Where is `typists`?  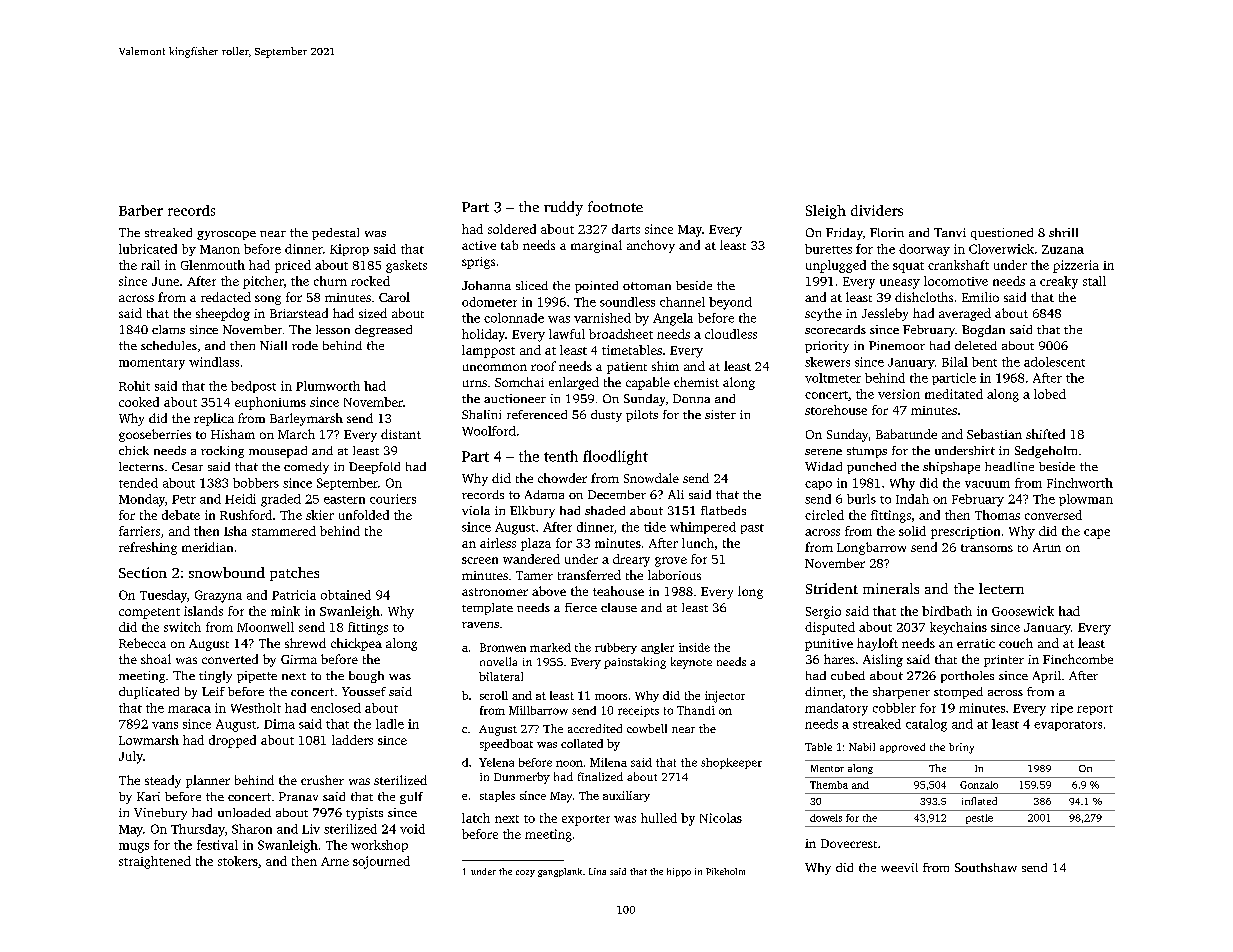
typists is located at coordinates (364, 814).
